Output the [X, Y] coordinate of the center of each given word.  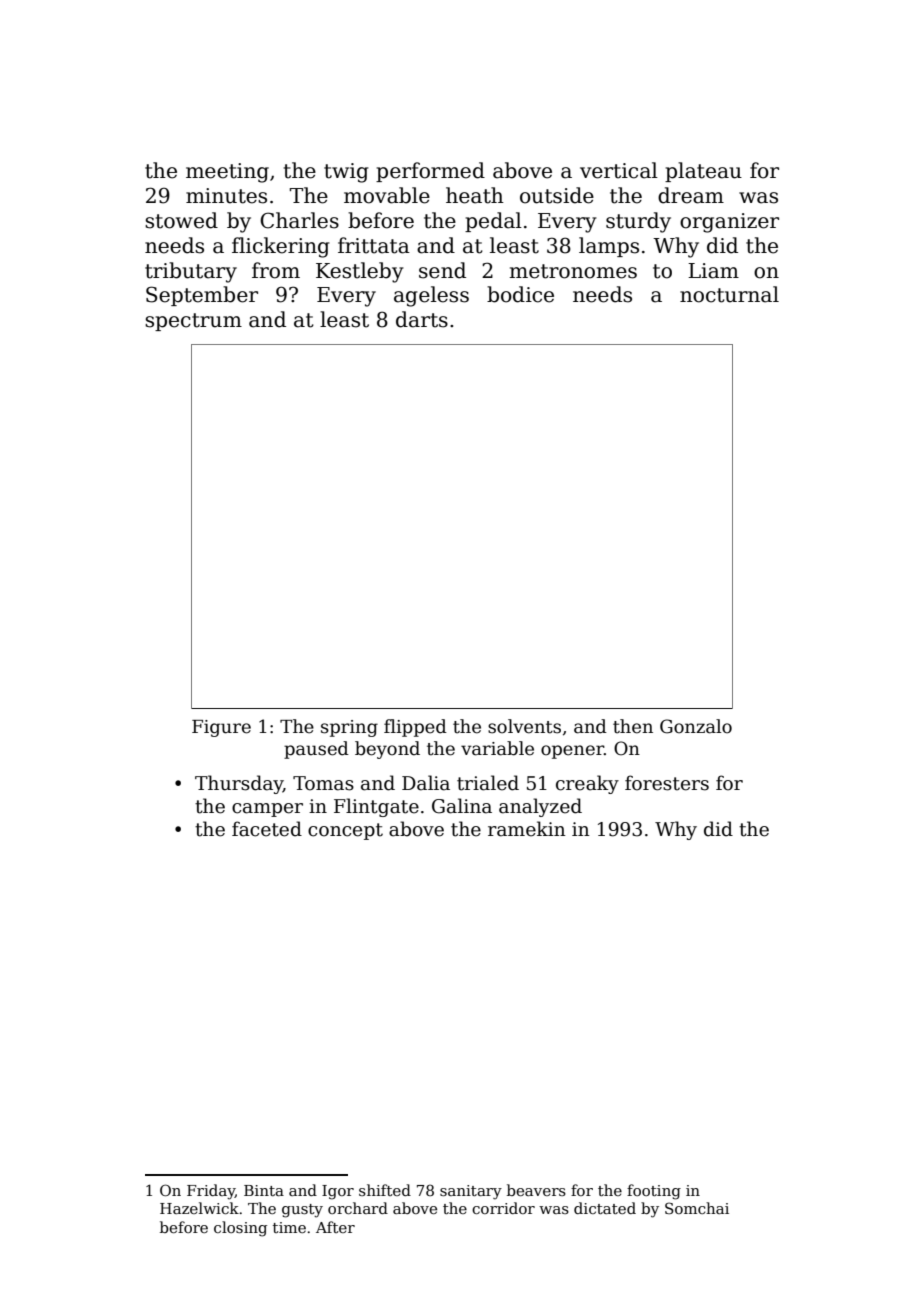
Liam [713, 271]
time [289, 1227]
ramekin [527, 829]
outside [557, 195]
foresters [667, 783]
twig [346, 173]
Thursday [239, 784]
